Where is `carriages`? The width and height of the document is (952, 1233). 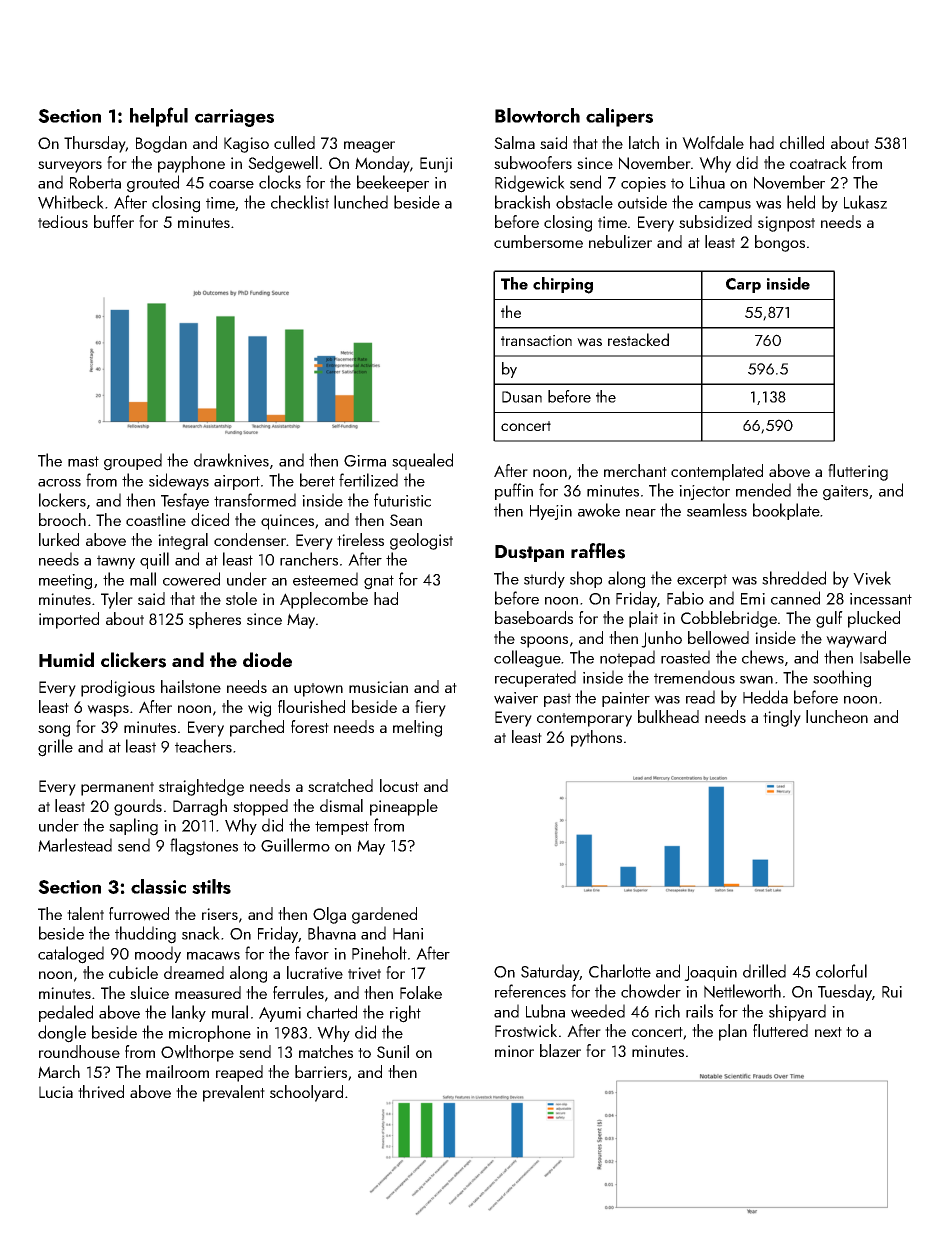 carriages is located at coordinates (234, 118).
